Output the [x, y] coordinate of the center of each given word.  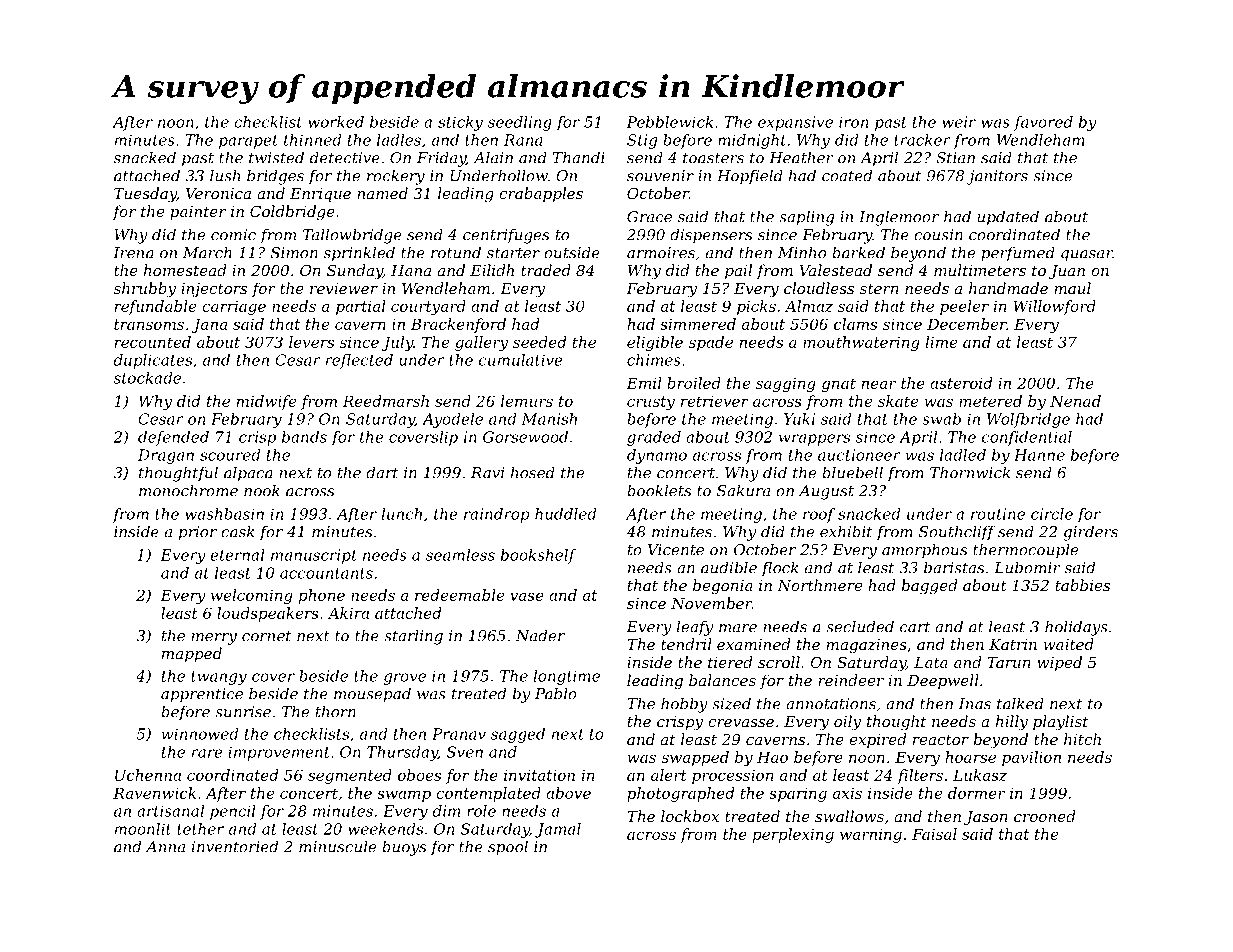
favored [1043, 123]
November [711, 603]
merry [214, 639]
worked [336, 122]
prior [198, 533]
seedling [520, 123]
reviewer [344, 288]
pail [738, 271]
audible [729, 567]
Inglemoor [899, 218]
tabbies [1082, 585]
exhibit [846, 531]
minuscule [337, 846]
